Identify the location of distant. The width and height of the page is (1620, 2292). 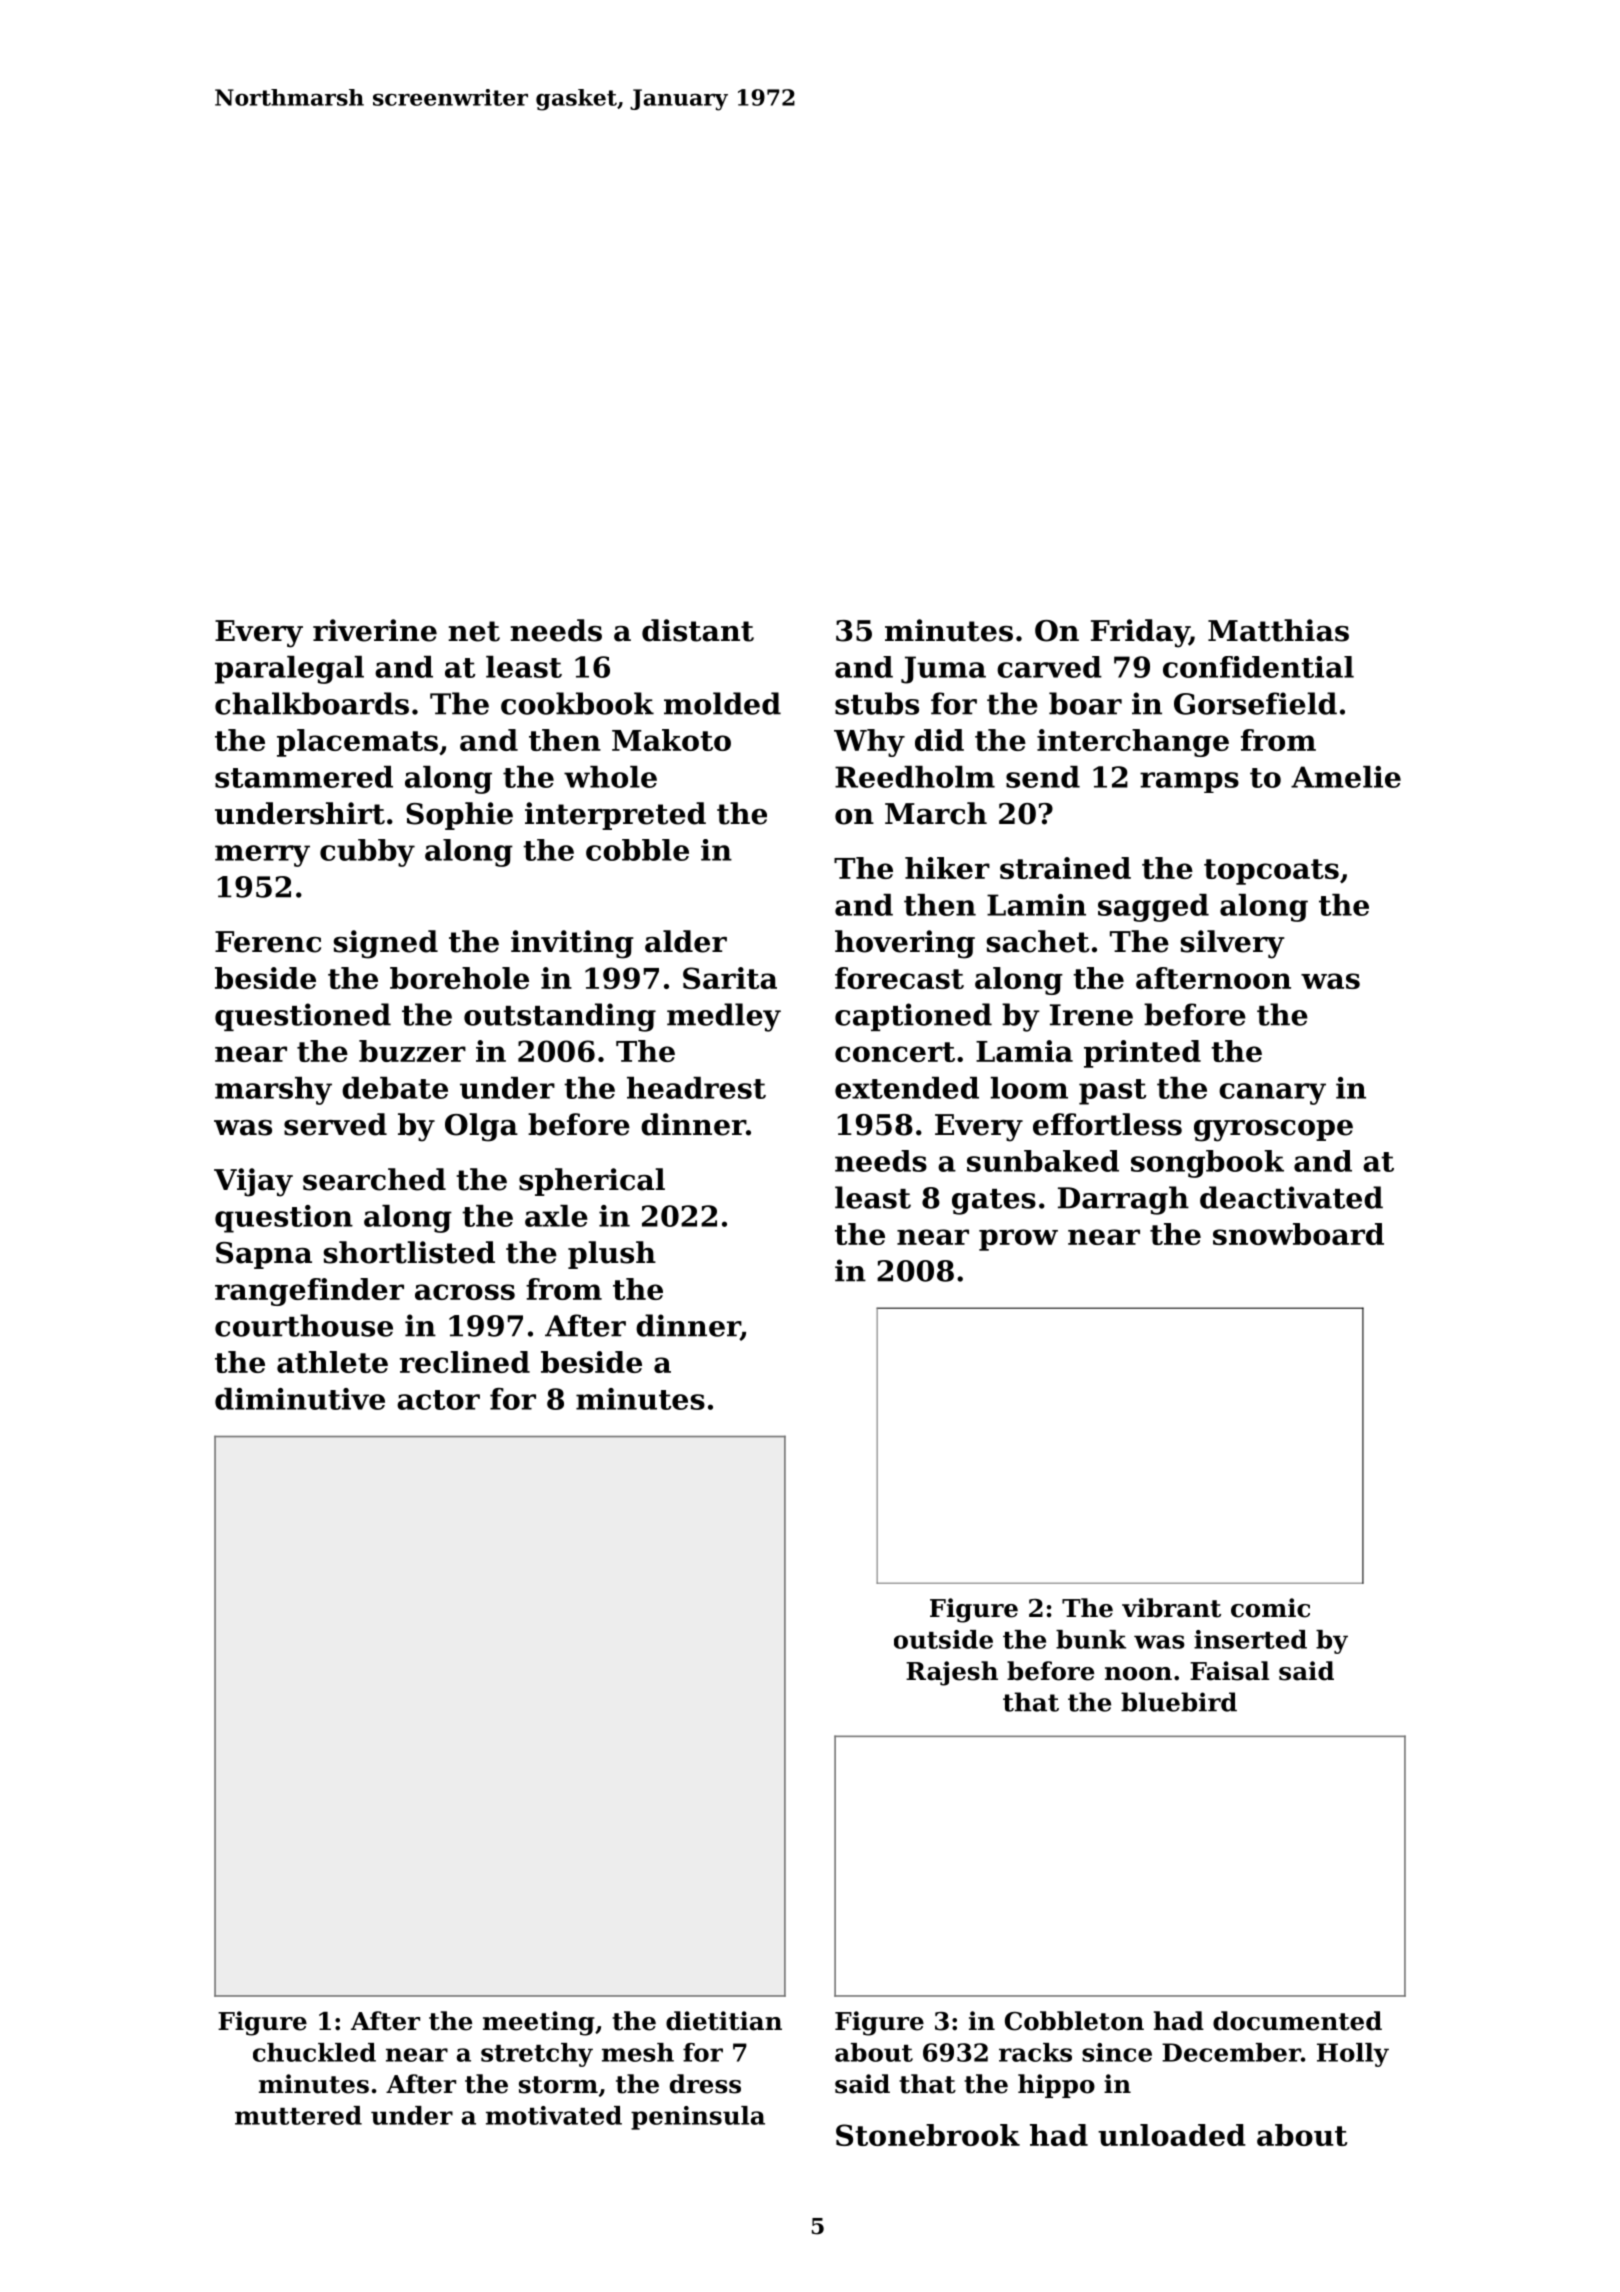
(698, 630).
